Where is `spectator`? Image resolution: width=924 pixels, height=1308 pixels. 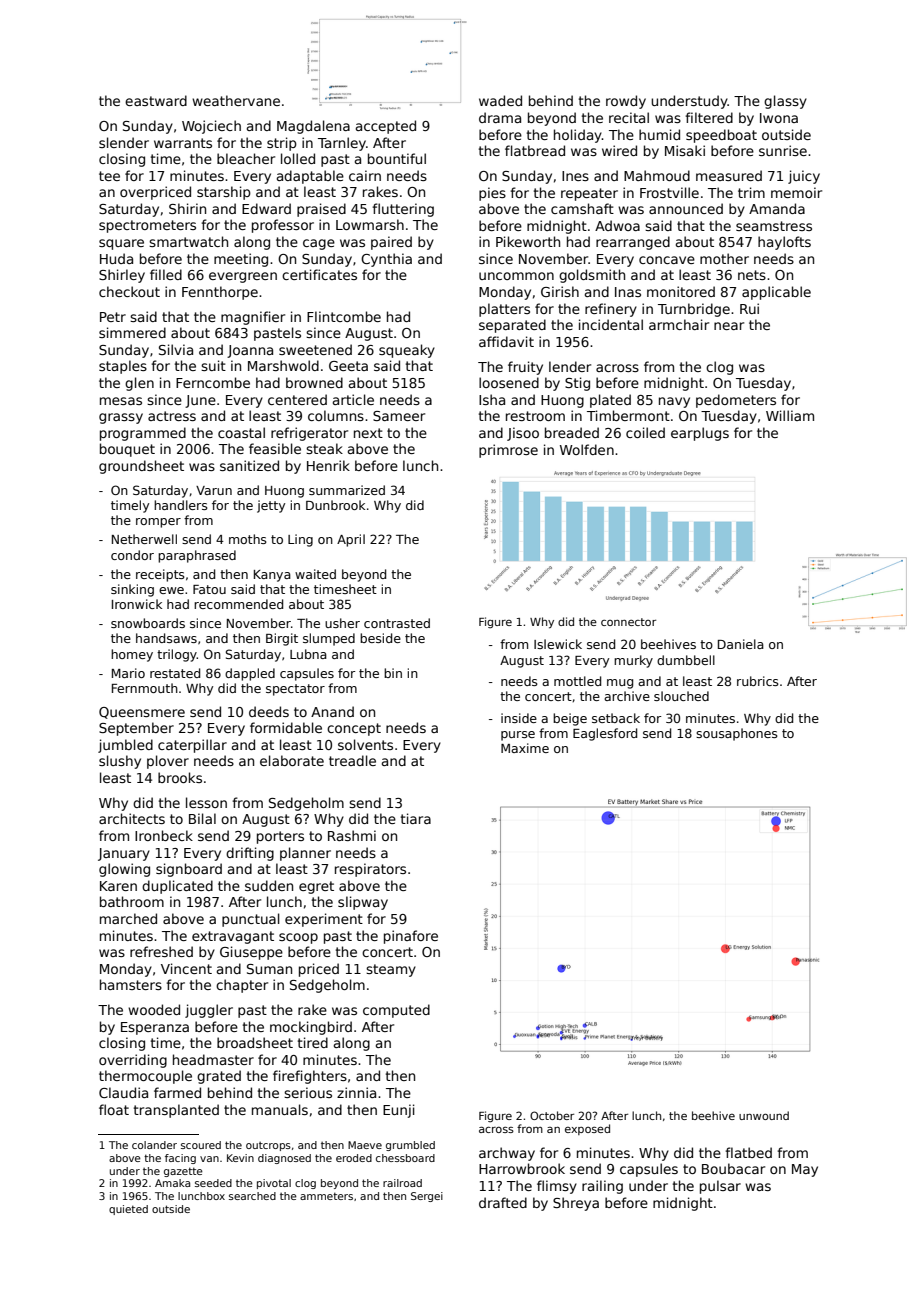
spectator is located at coordinates (295, 690).
